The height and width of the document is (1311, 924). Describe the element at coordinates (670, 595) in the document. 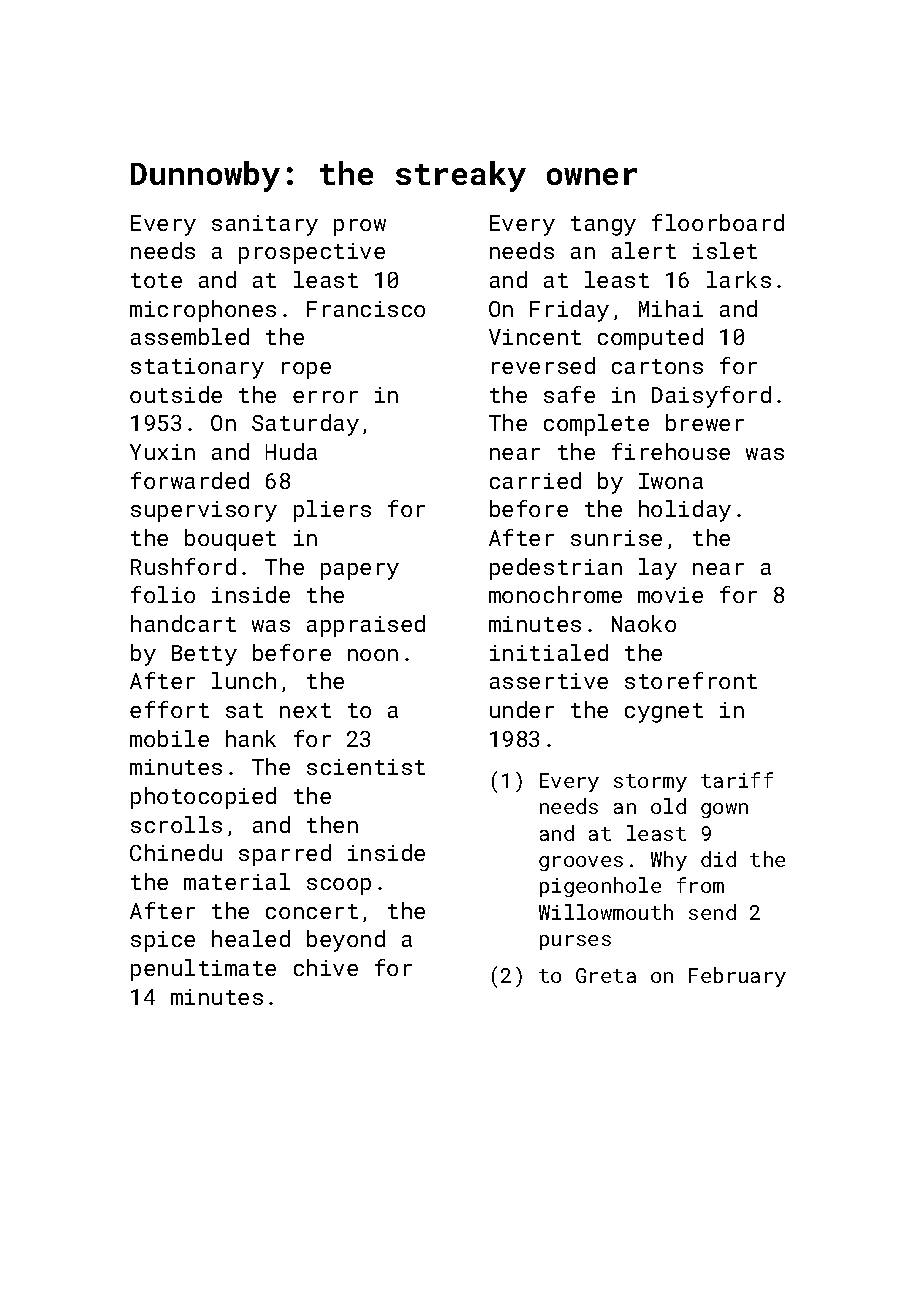

I see `movie` at that location.
